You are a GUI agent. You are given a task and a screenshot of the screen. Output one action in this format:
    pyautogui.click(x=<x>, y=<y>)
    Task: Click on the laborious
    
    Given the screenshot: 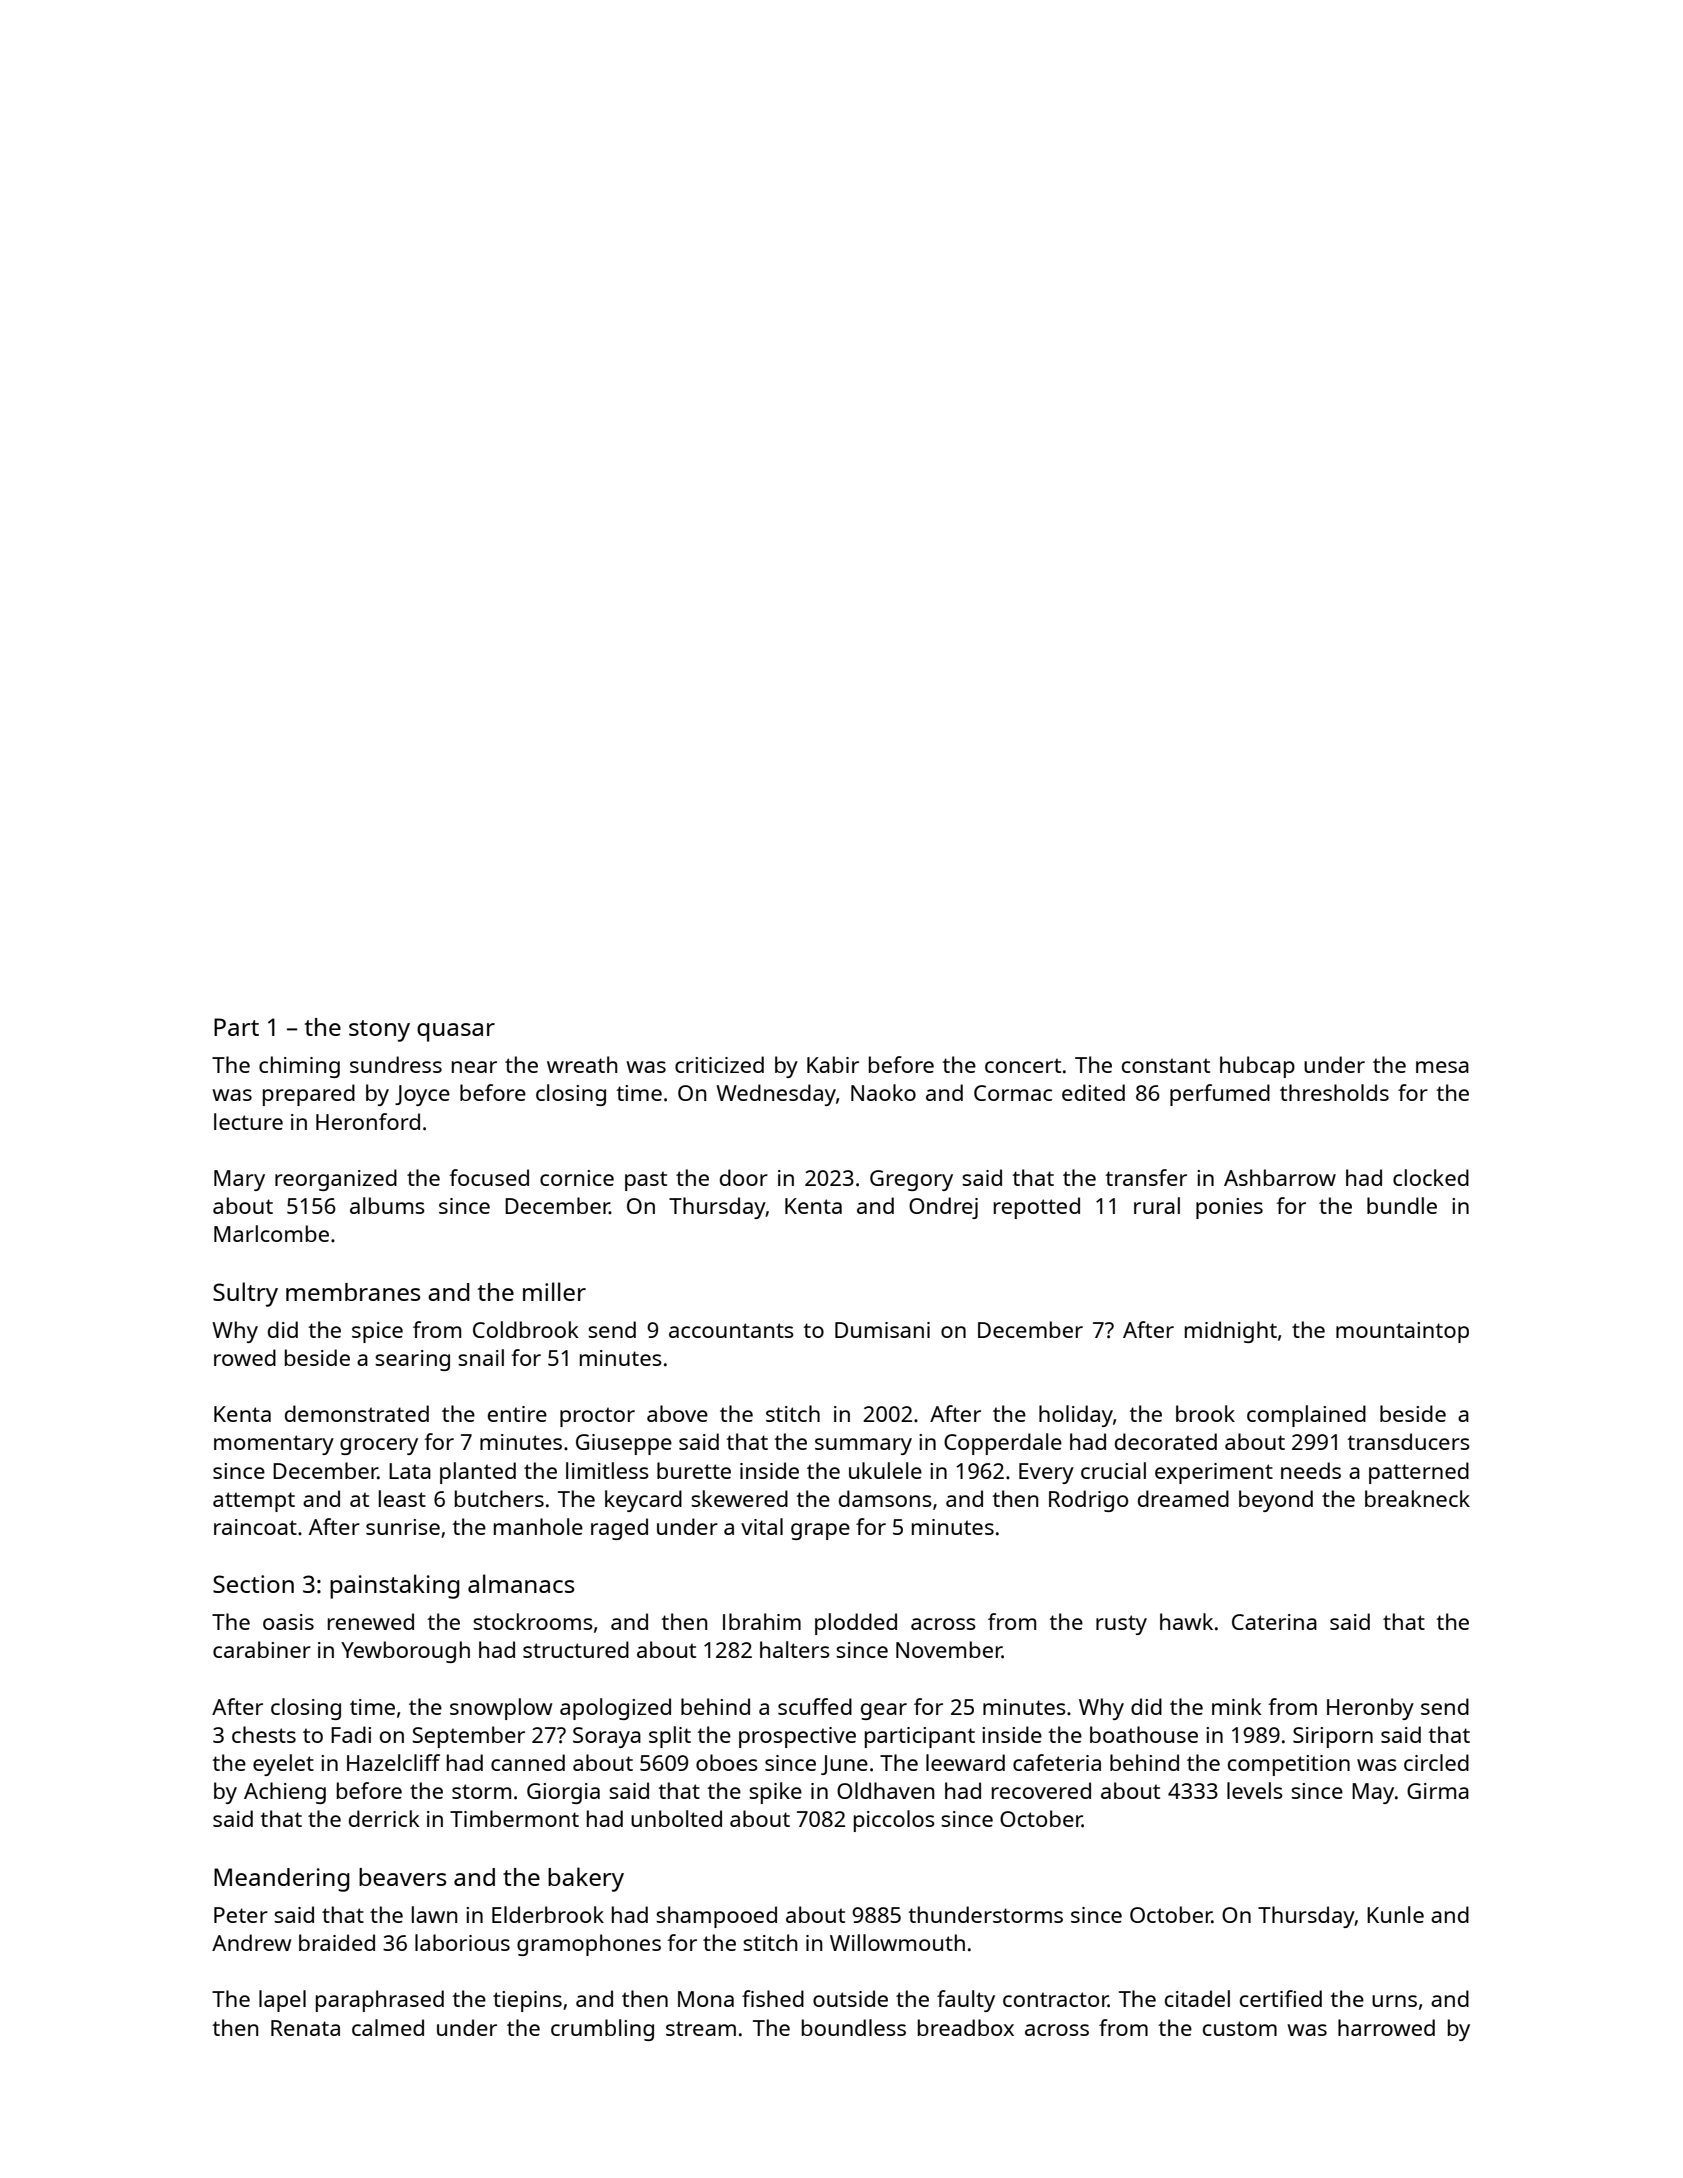 What is the action you would take?
    pyautogui.click(x=462, y=1942)
